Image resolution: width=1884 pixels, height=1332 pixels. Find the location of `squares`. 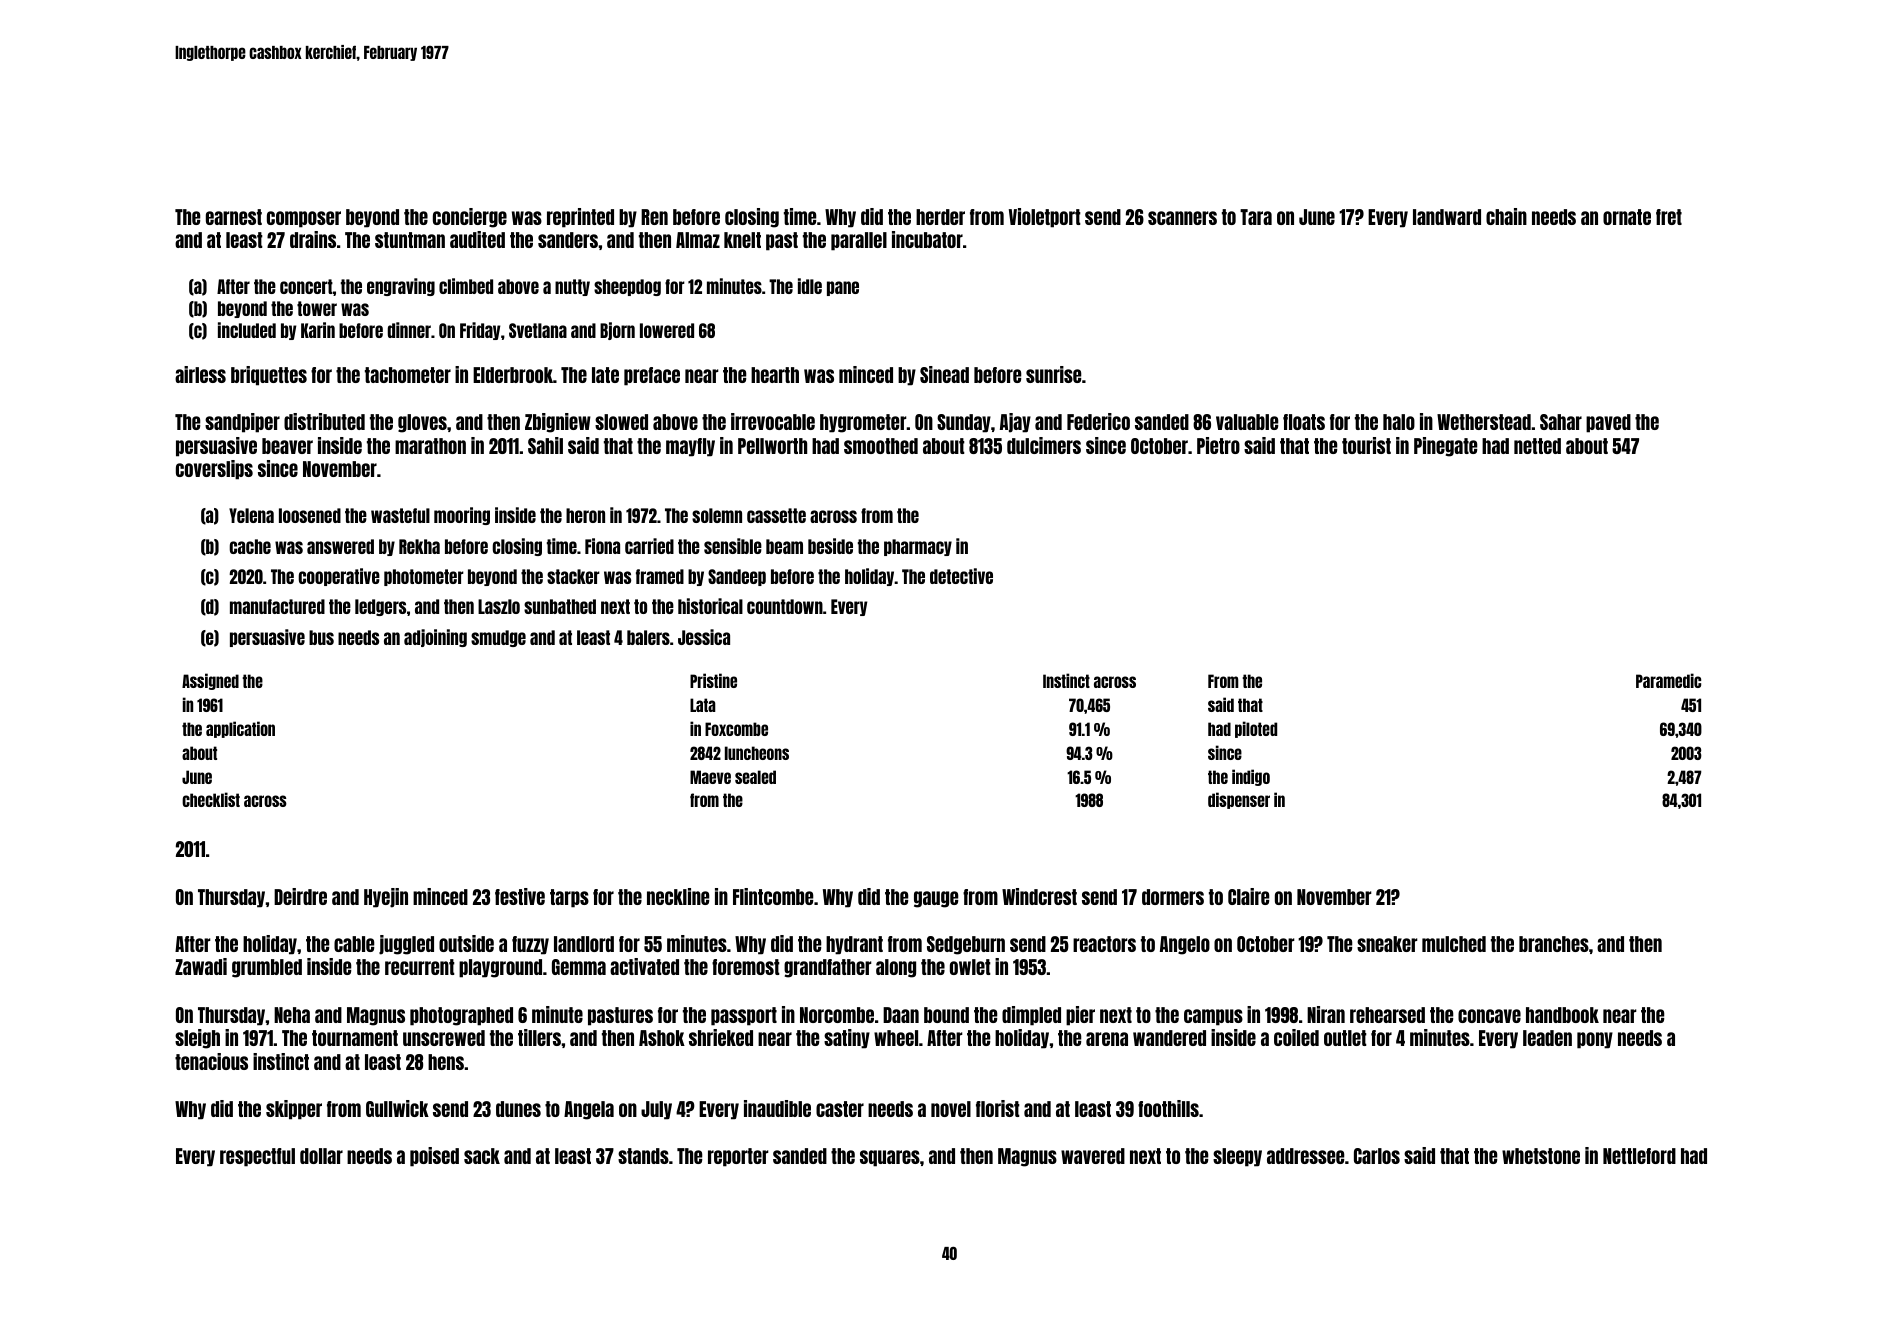

squares is located at coordinates (890, 1158).
